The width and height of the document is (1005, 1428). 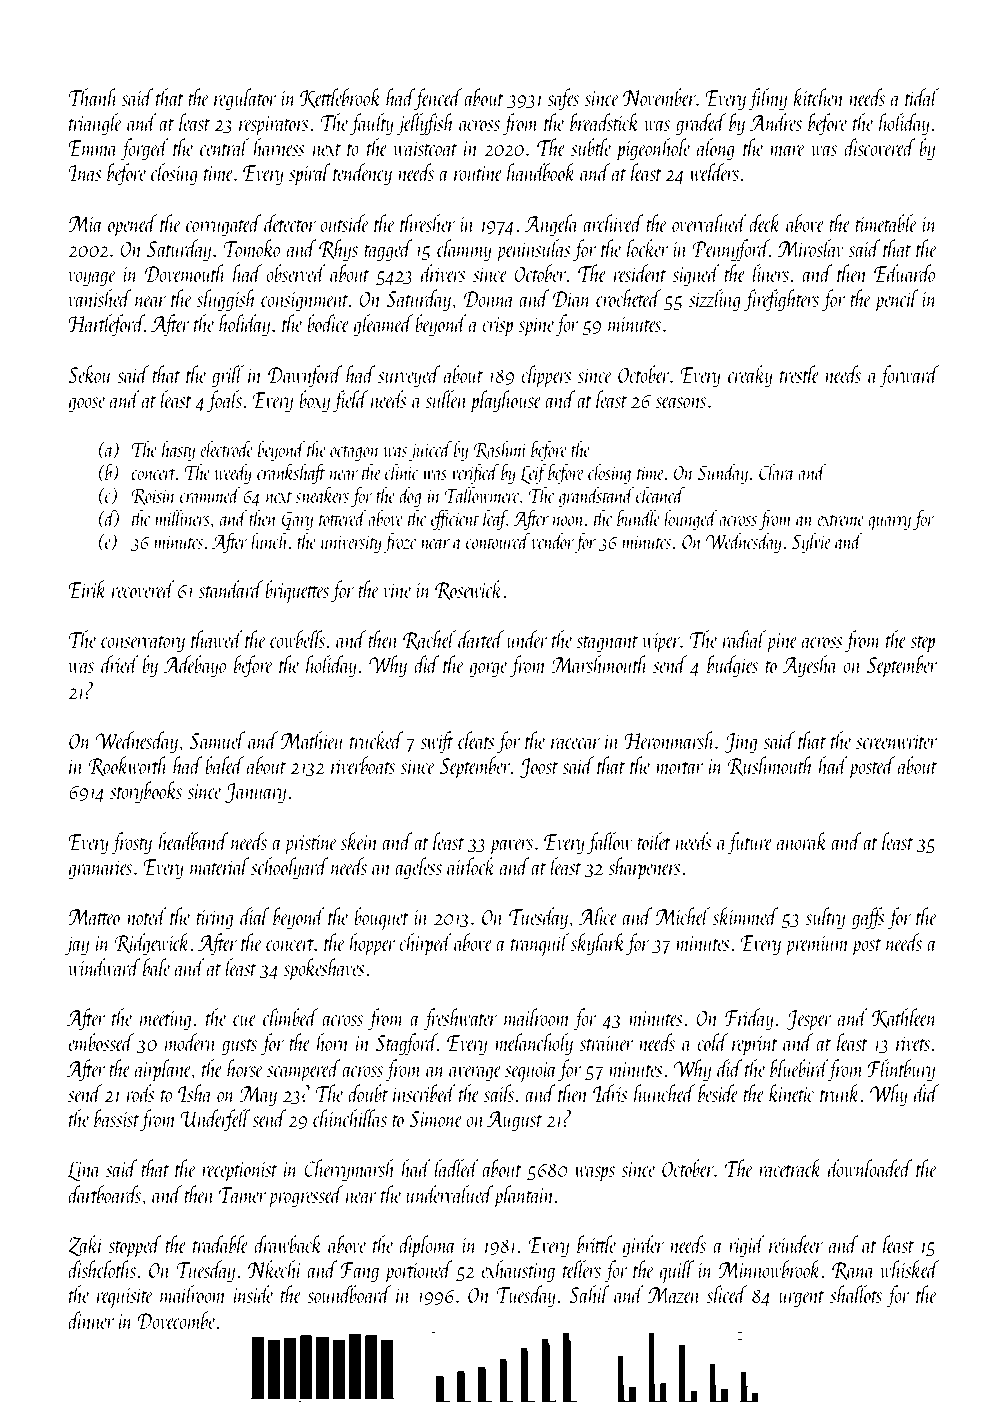 I want to click on efficient, so click(x=455, y=520).
